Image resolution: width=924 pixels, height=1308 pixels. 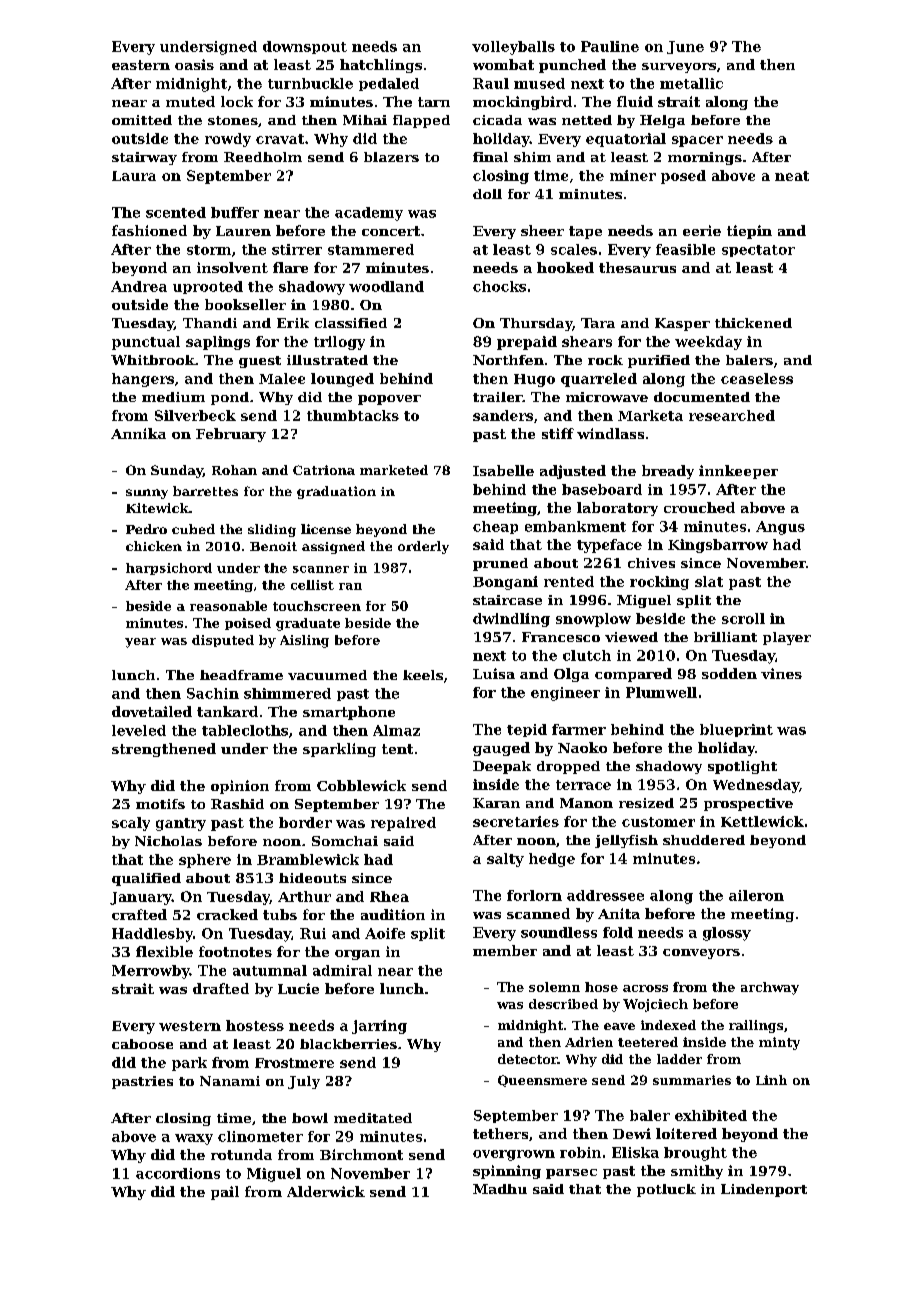 I want to click on member, so click(x=505, y=950).
